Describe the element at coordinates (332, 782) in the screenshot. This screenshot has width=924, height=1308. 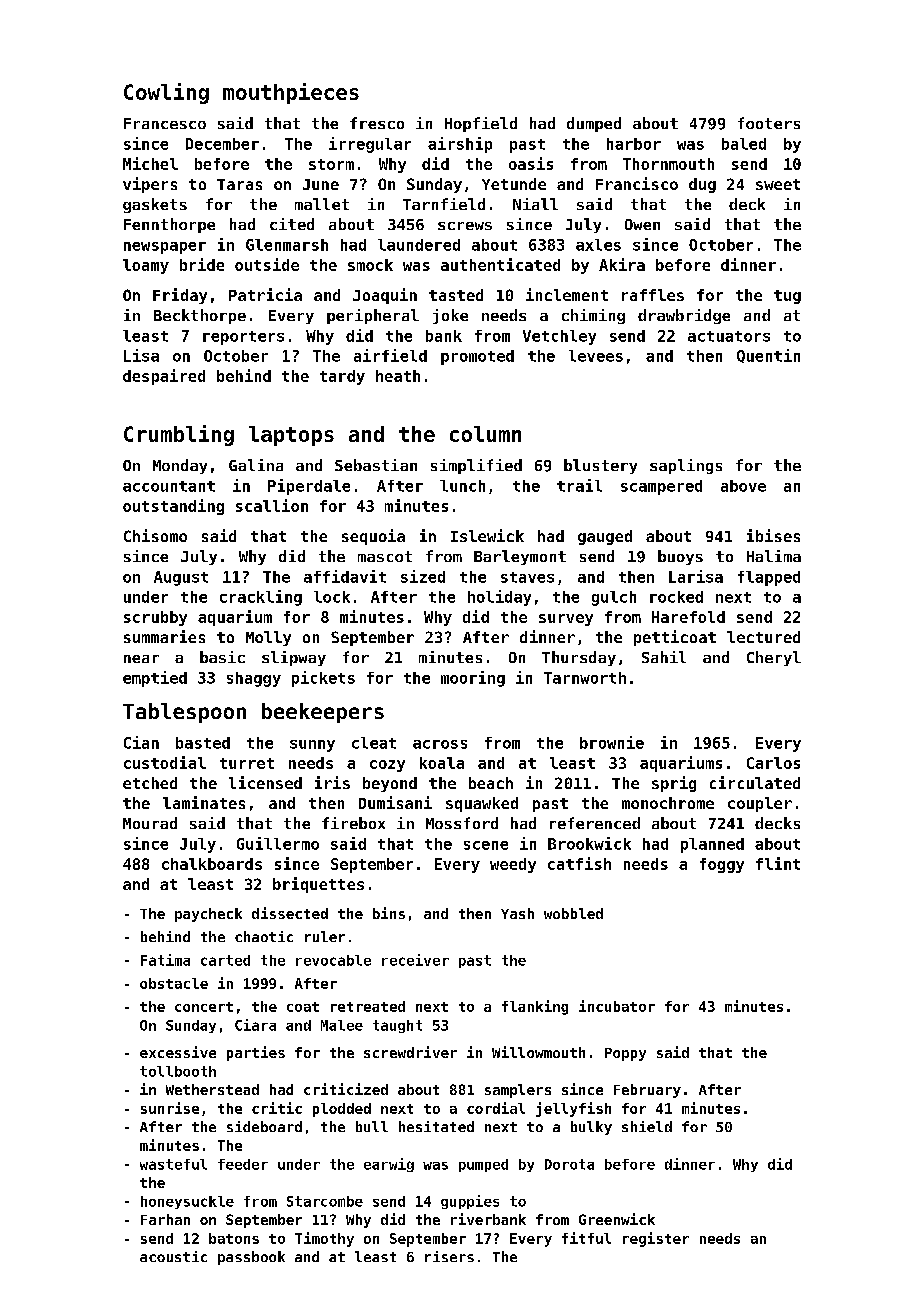
I see `iris` at that location.
